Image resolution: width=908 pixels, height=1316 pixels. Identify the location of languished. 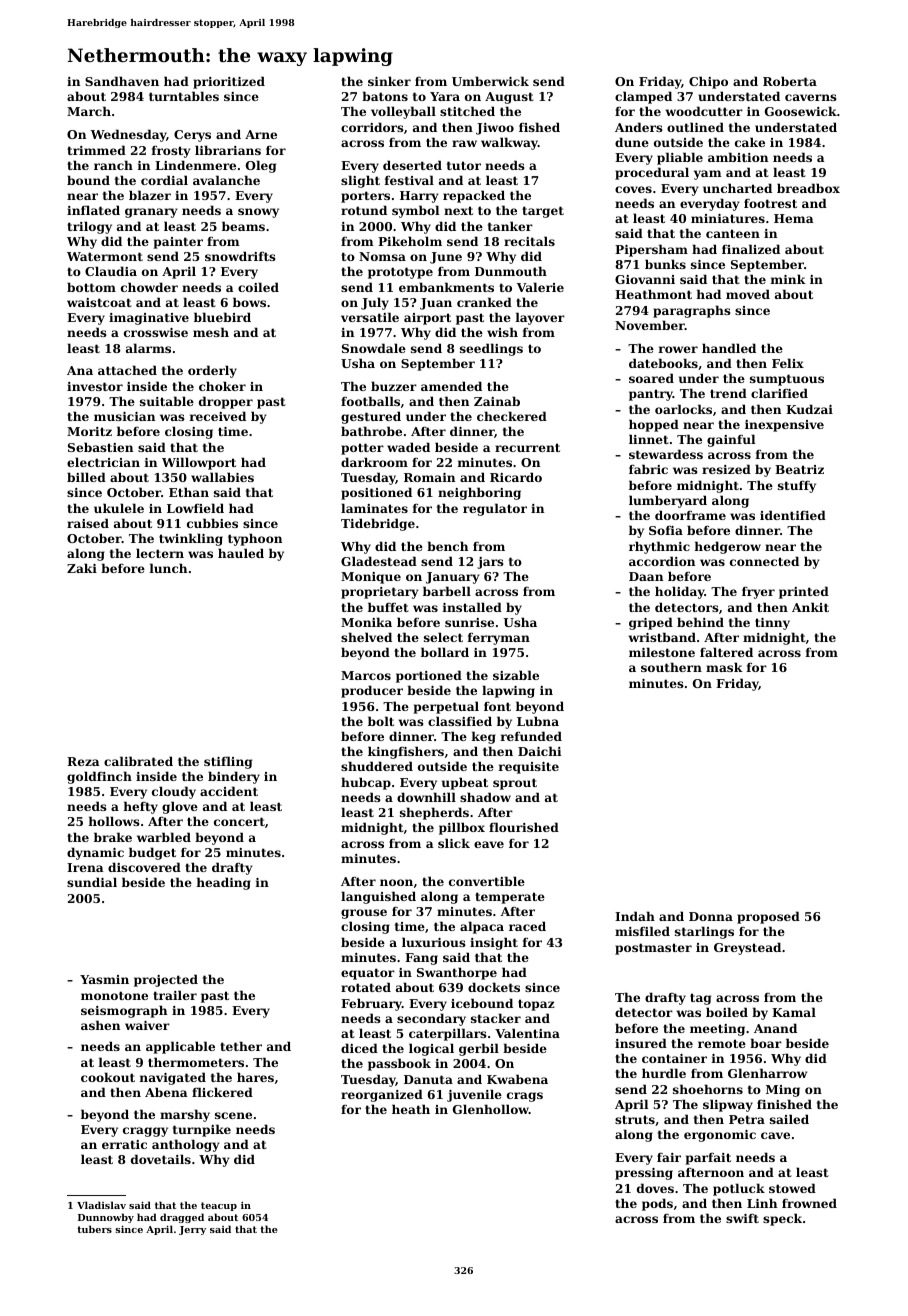
(378, 897).
